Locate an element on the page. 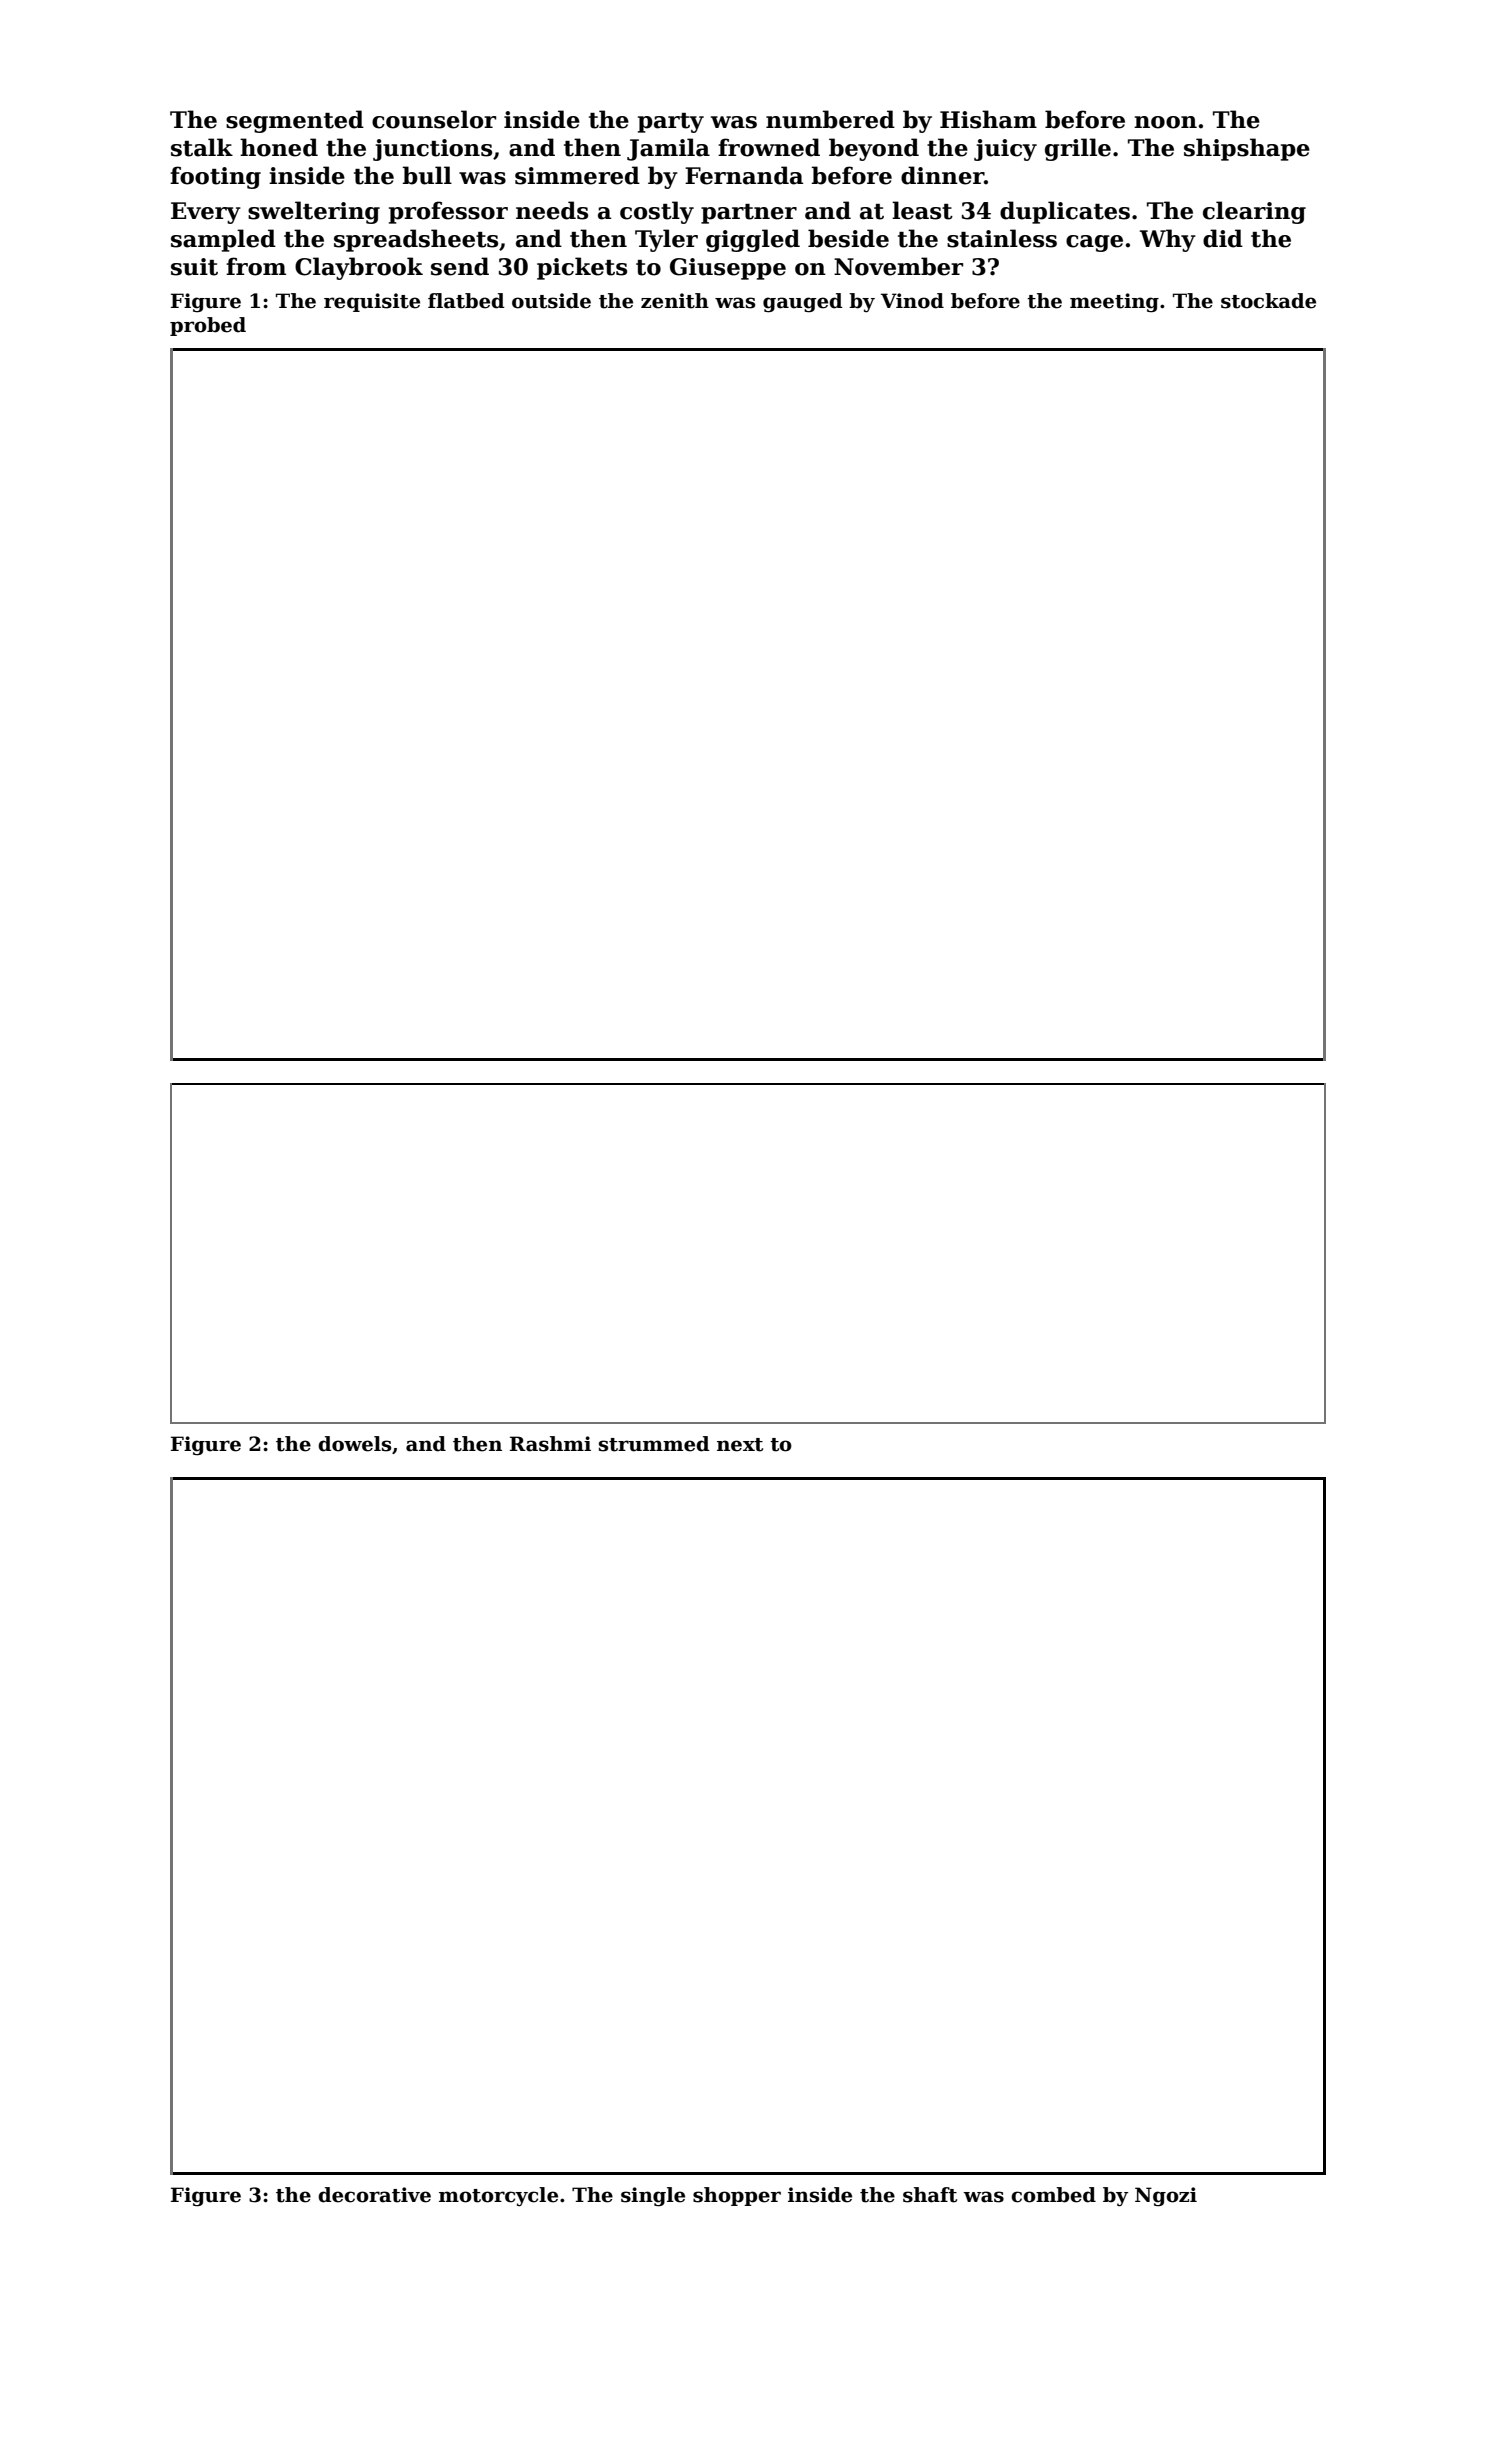 The width and height of the page is (1496, 2464). stockade is located at coordinates (1268, 301).
